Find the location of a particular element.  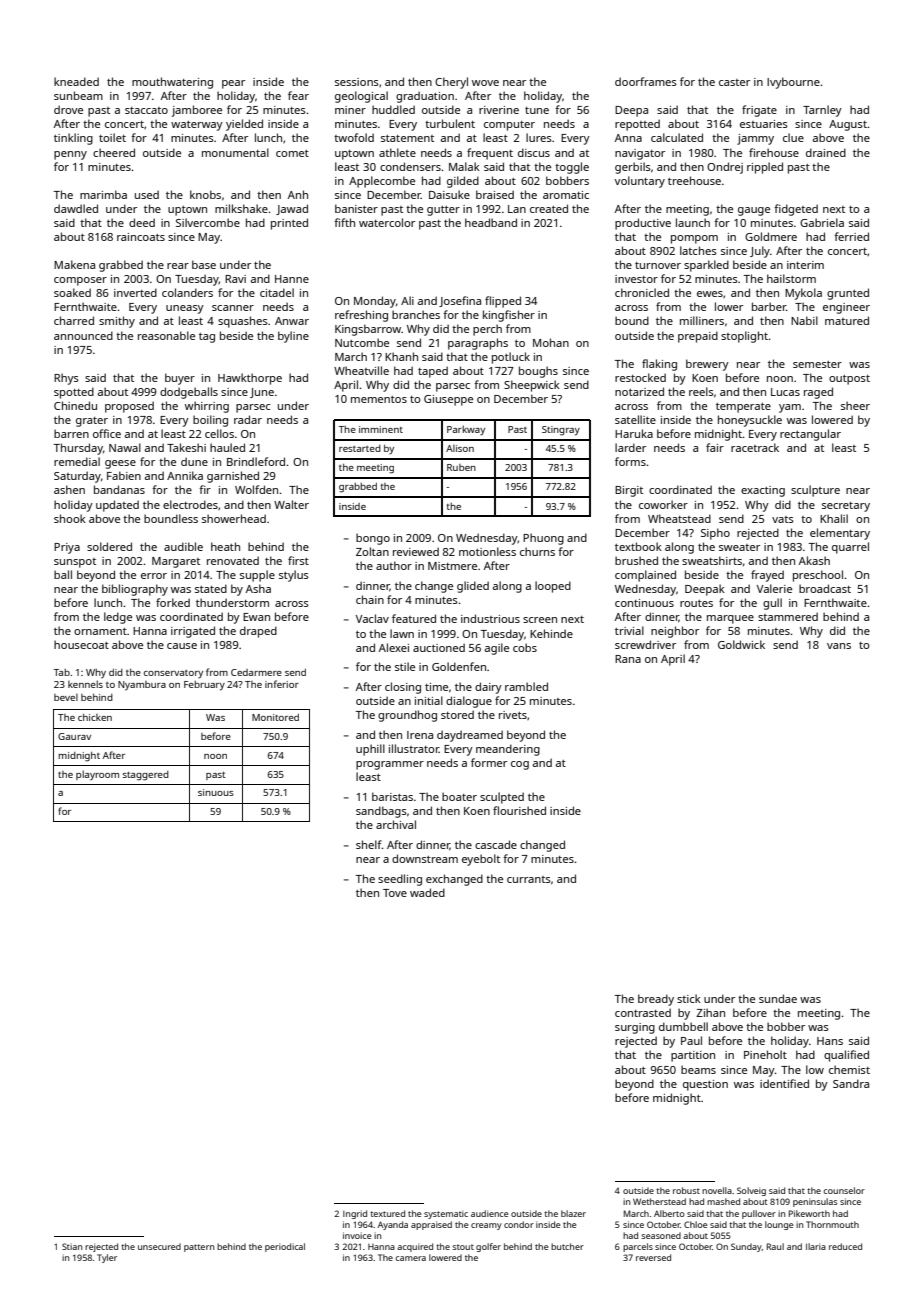

sculpture is located at coordinates (815, 491).
